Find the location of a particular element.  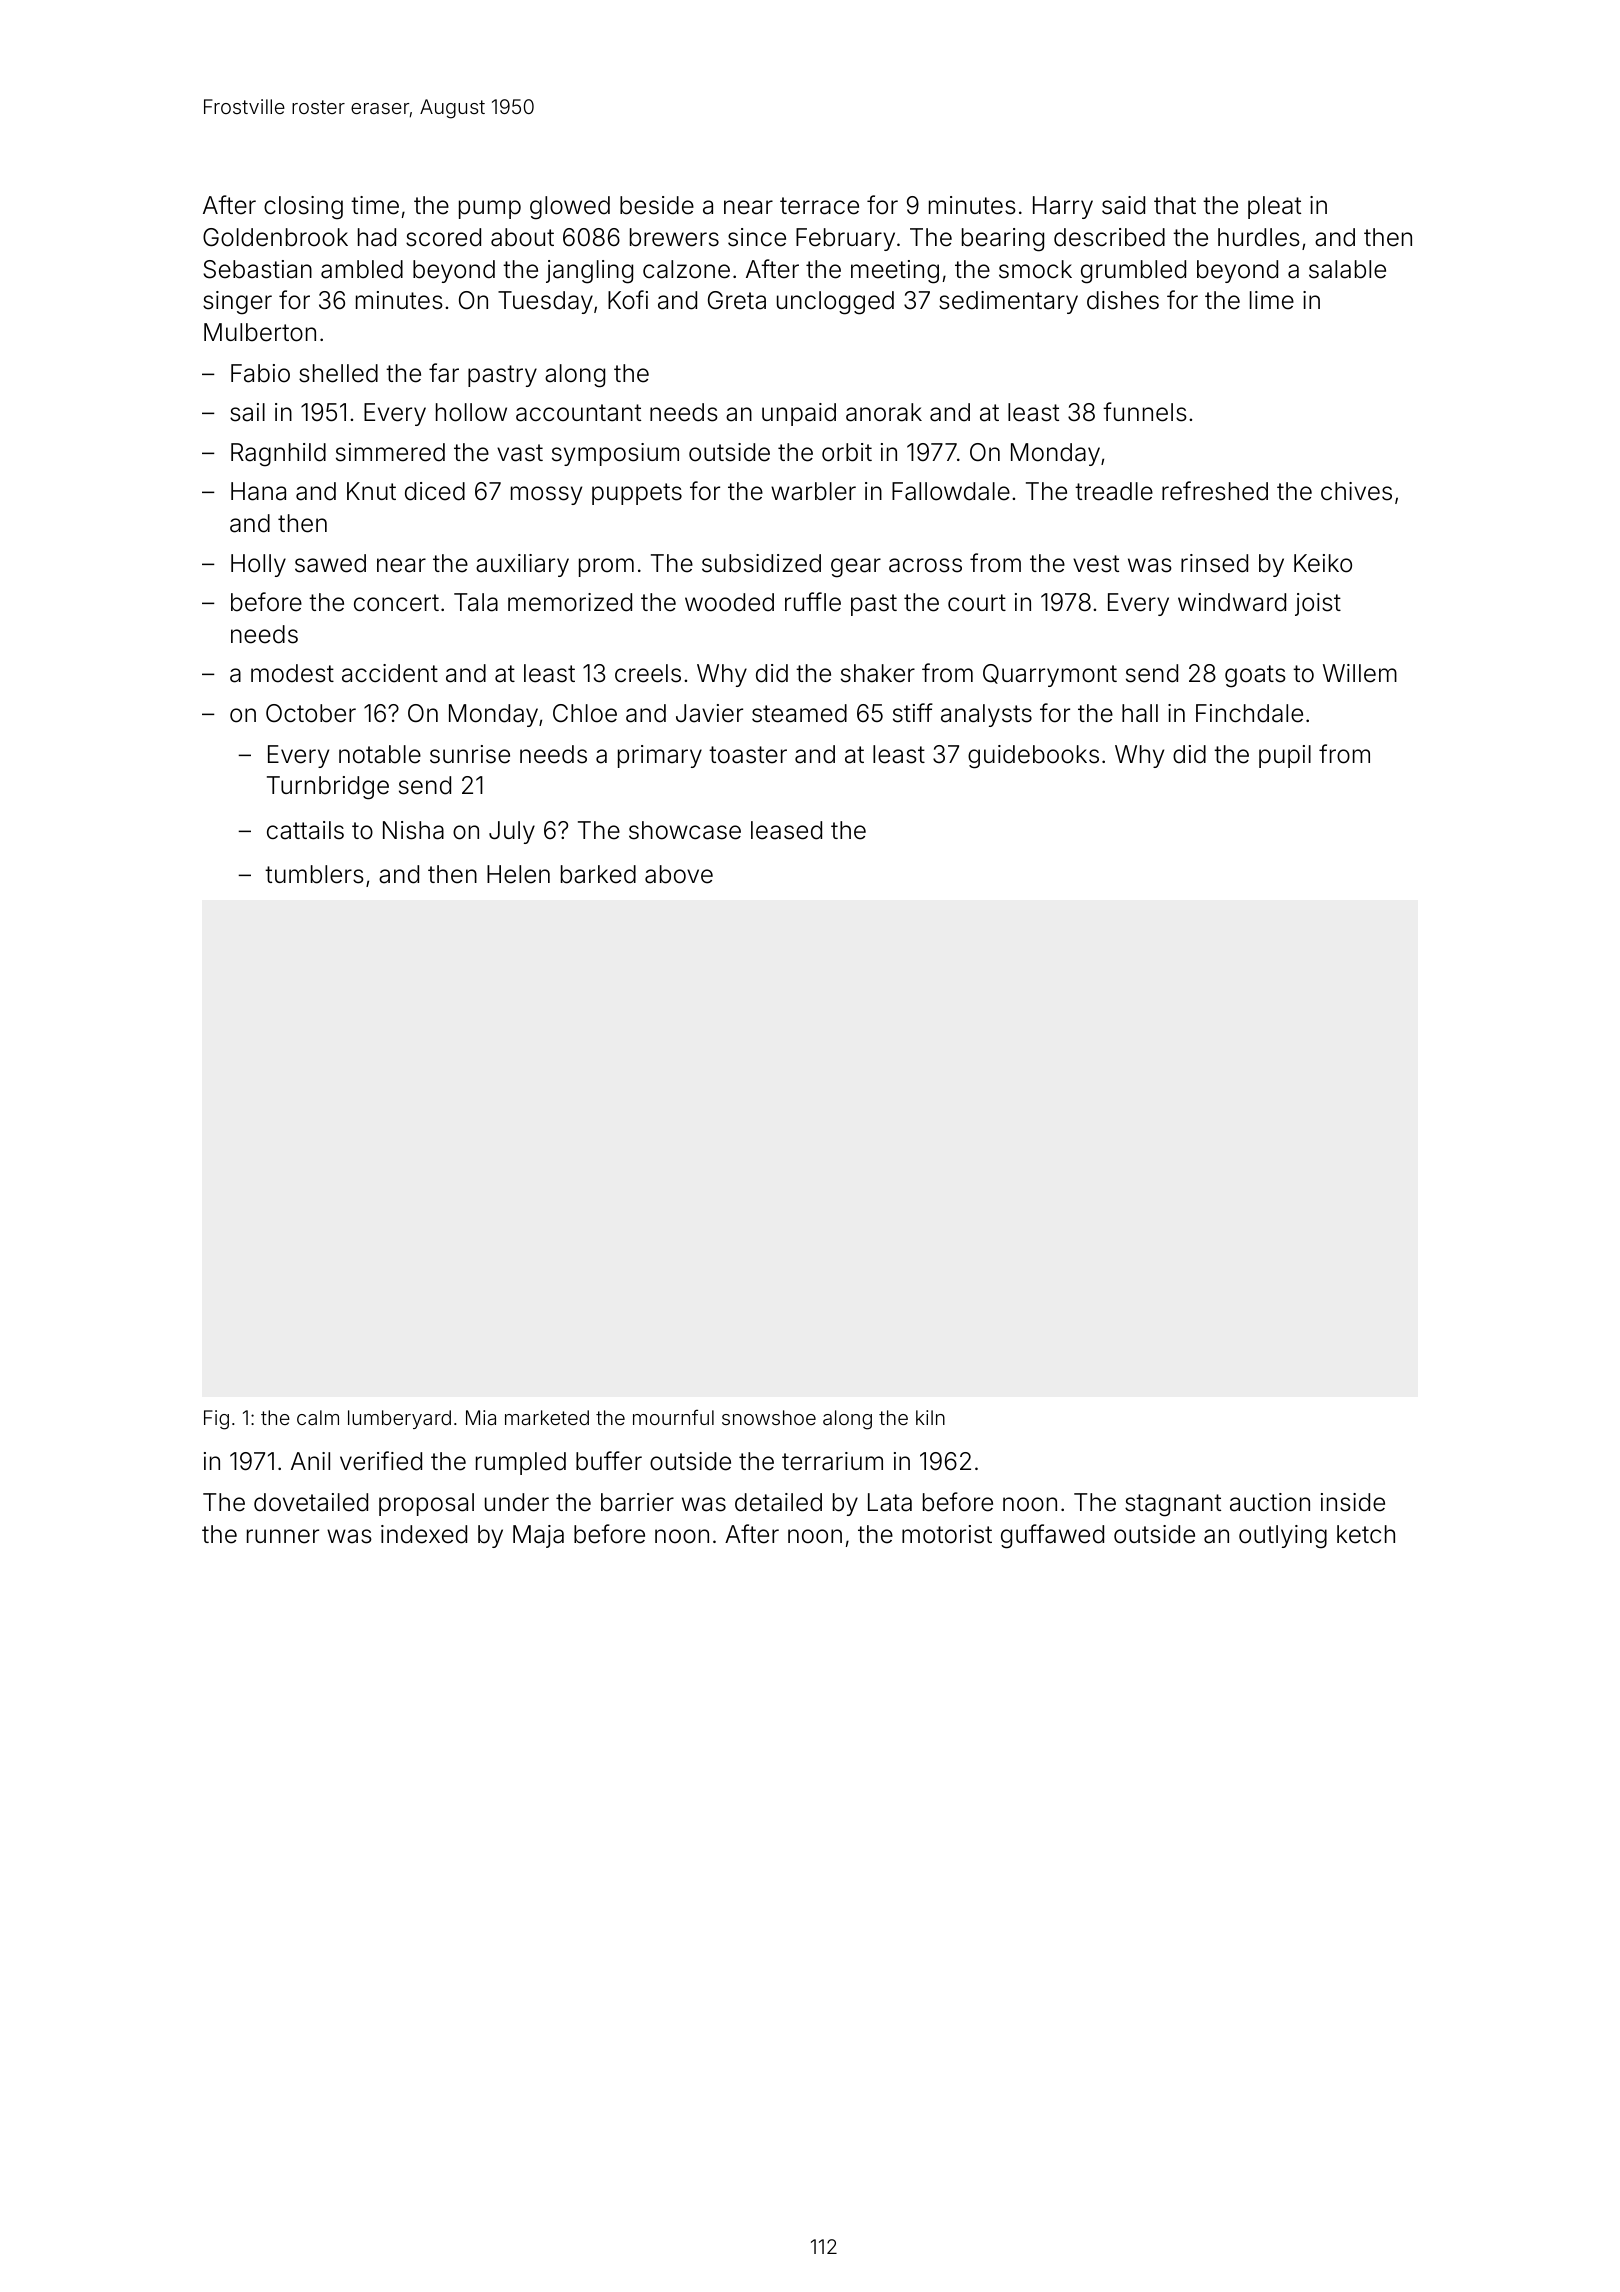

accident is located at coordinates (390, 673).
